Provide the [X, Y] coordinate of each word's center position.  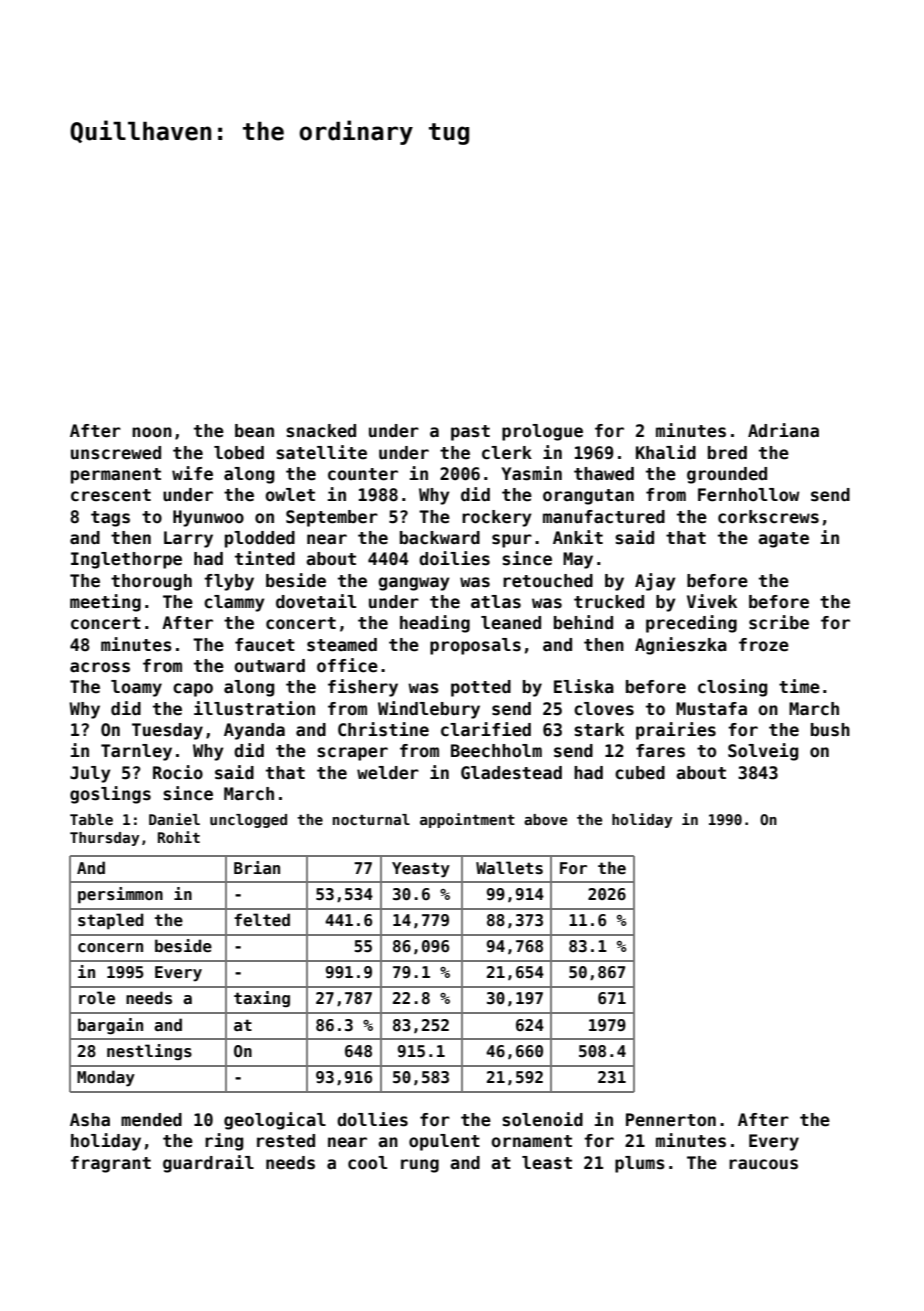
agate [783, 540]
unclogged [248, 821]
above [545, 819]
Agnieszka [681, 646]
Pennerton [671, 1120]
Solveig [763, 752]
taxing [262, 999]
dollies [372, 1119]
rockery [497, 518]
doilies [454, 558]
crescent [111, 495]
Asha [90, 1120]
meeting [105, 603]
